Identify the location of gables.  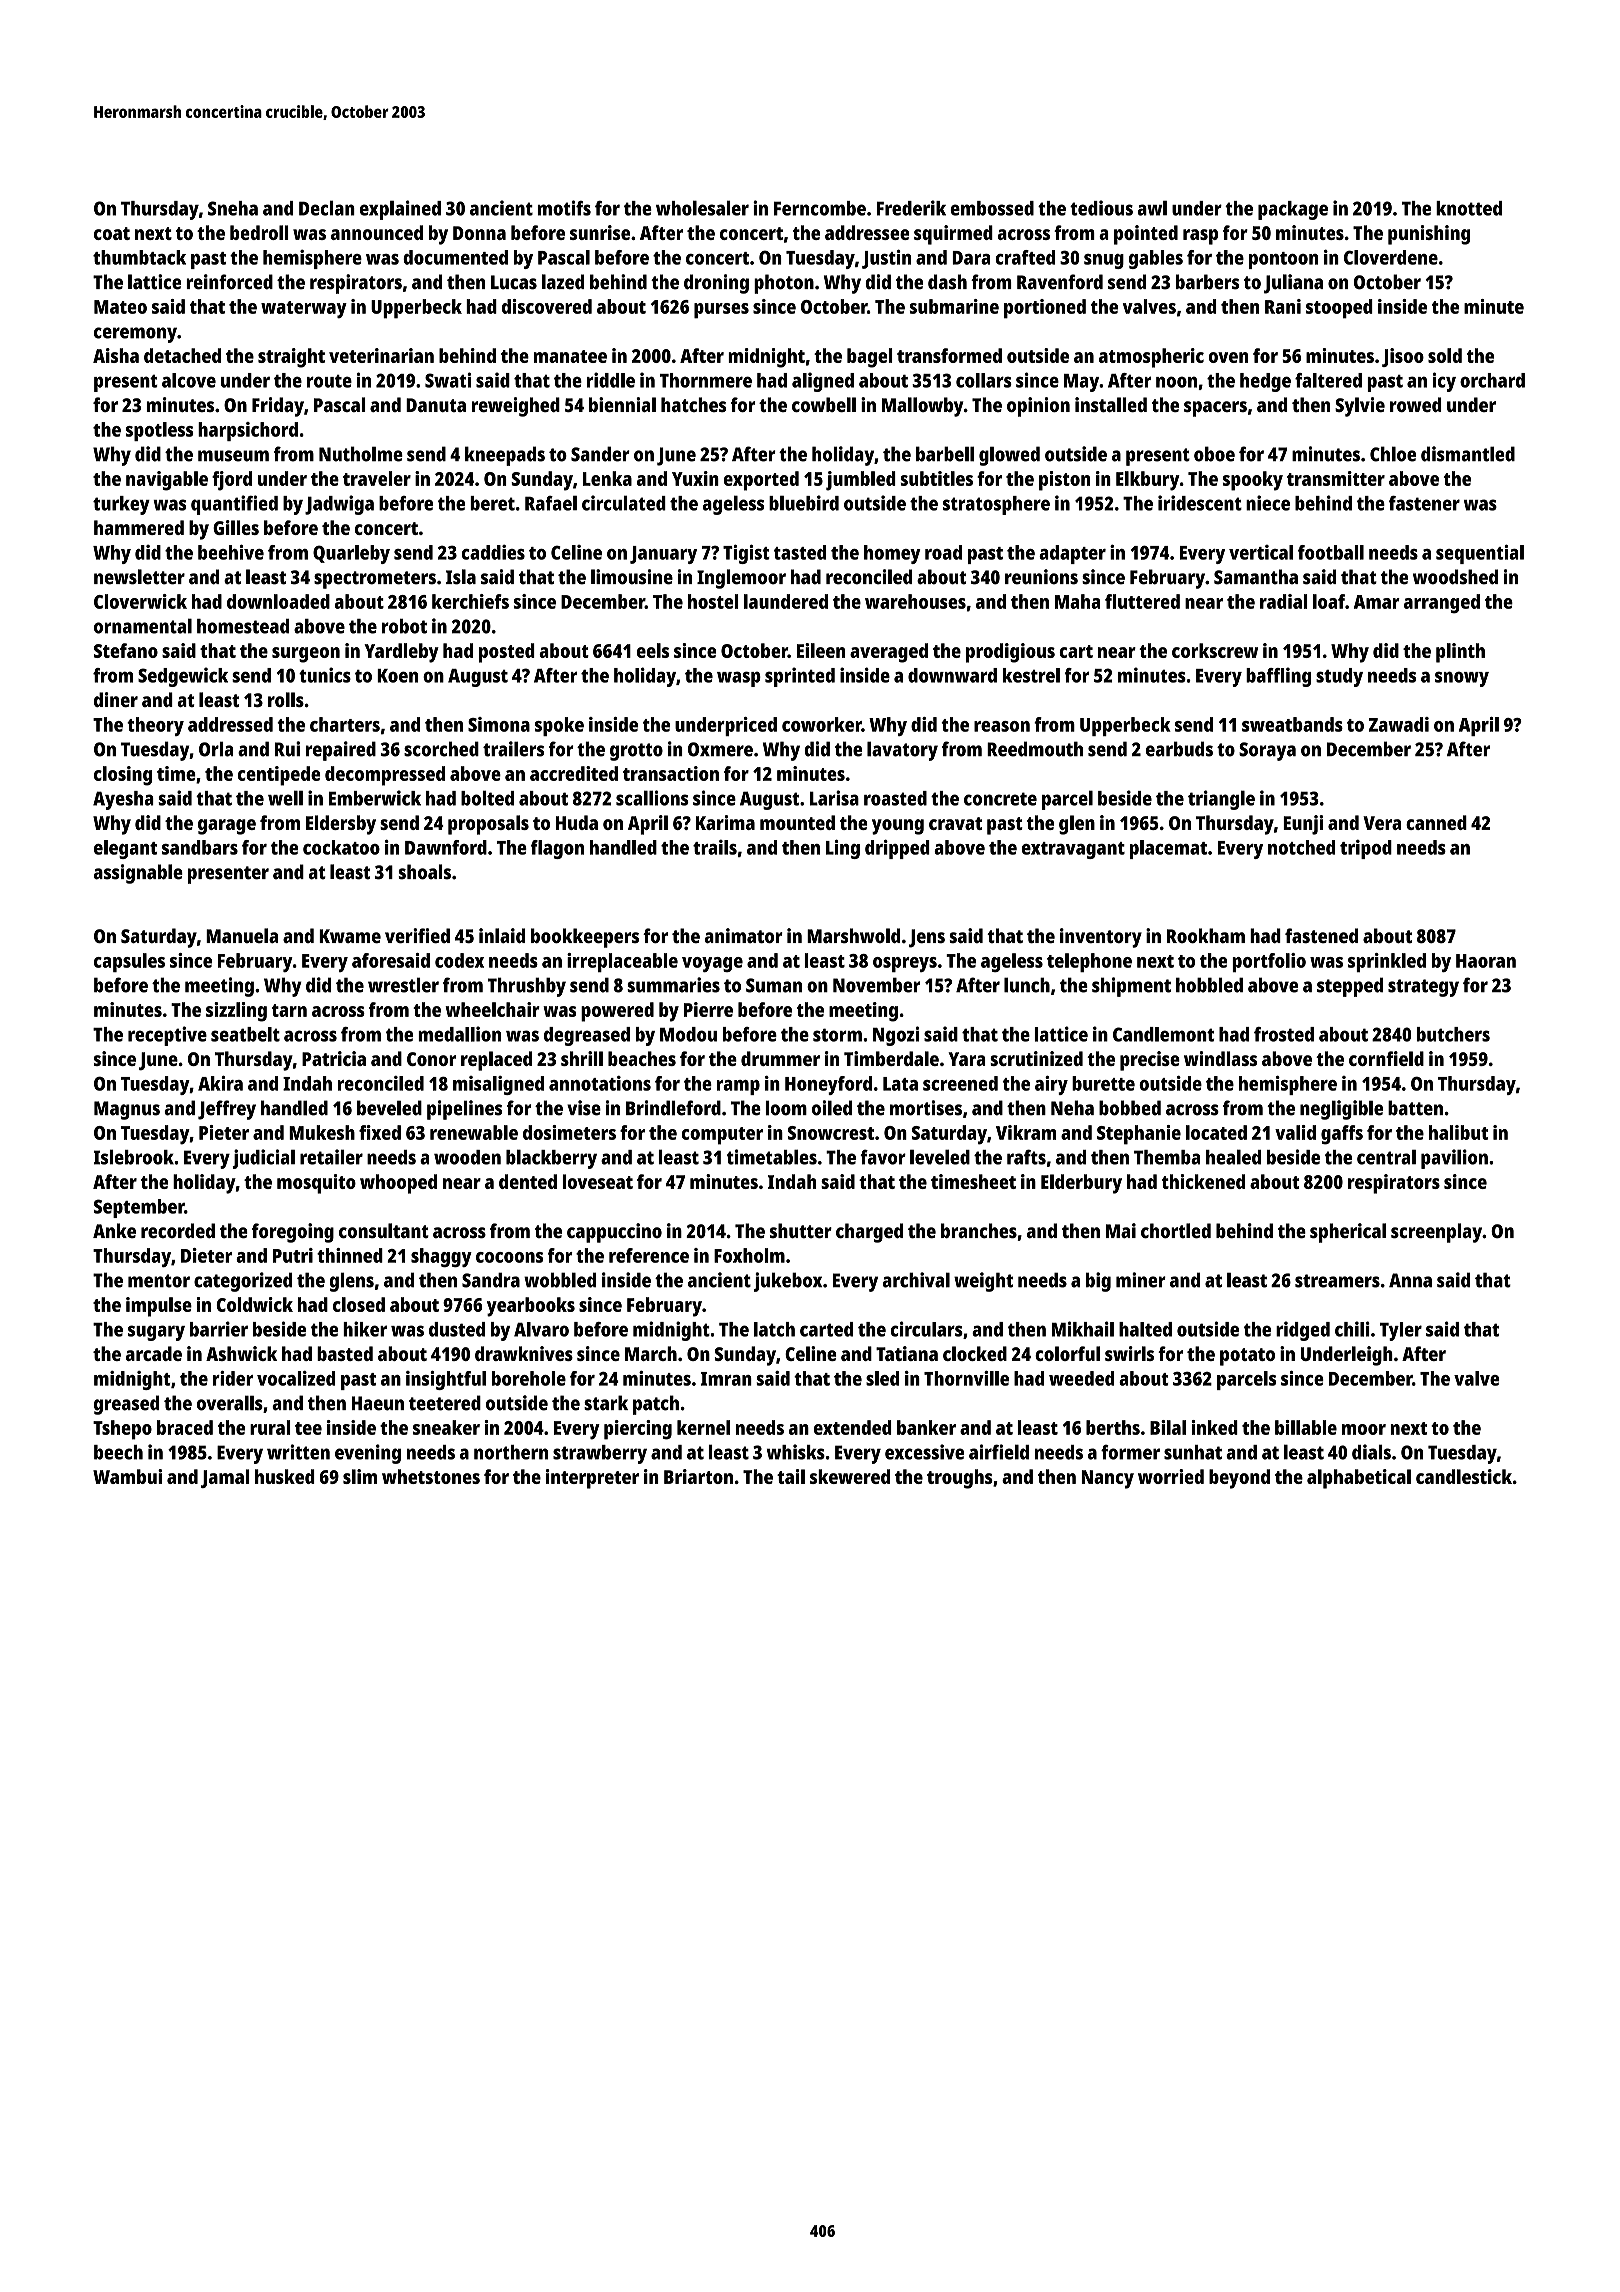
(1156, 259).
